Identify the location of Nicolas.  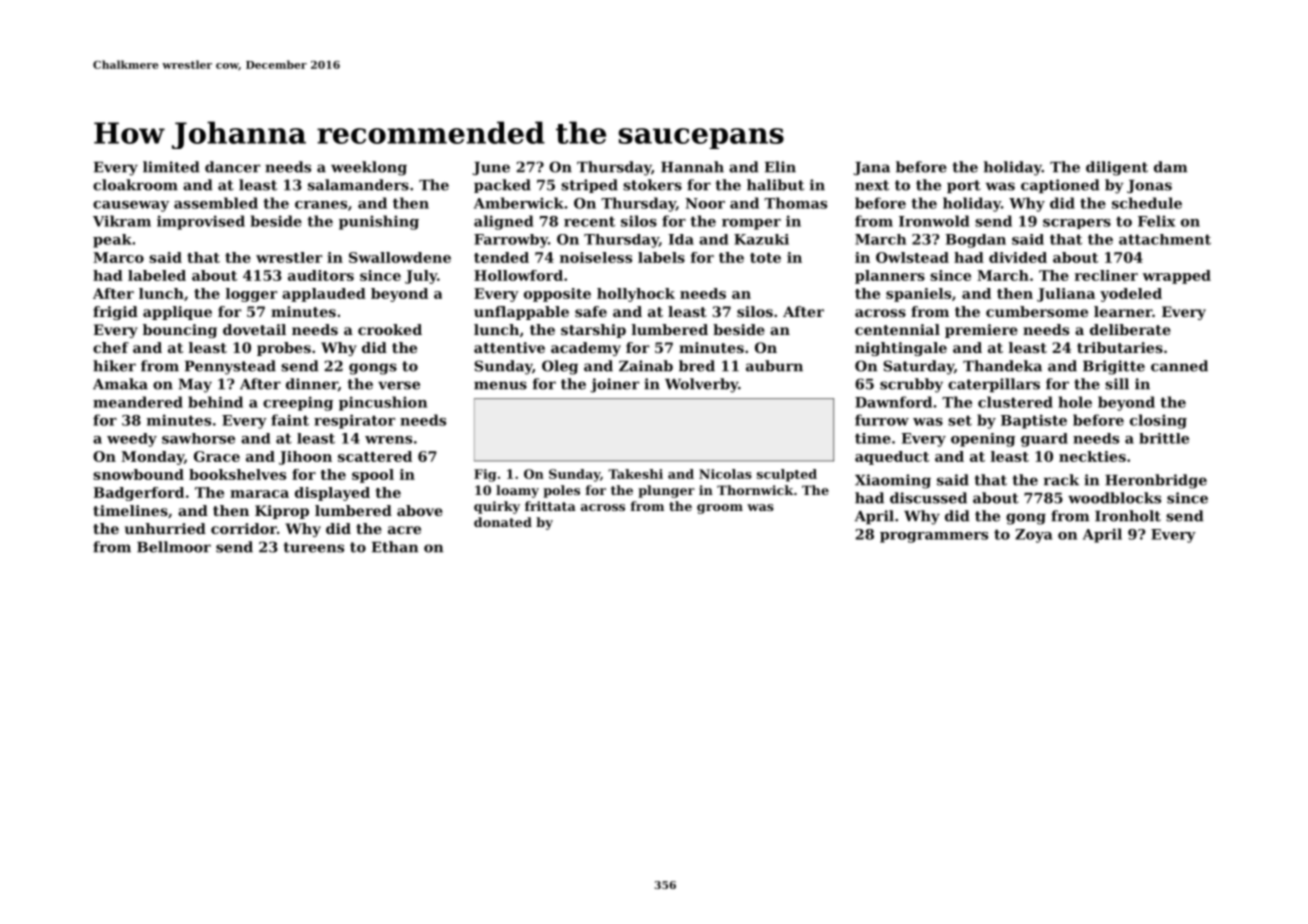
(725, 474).
